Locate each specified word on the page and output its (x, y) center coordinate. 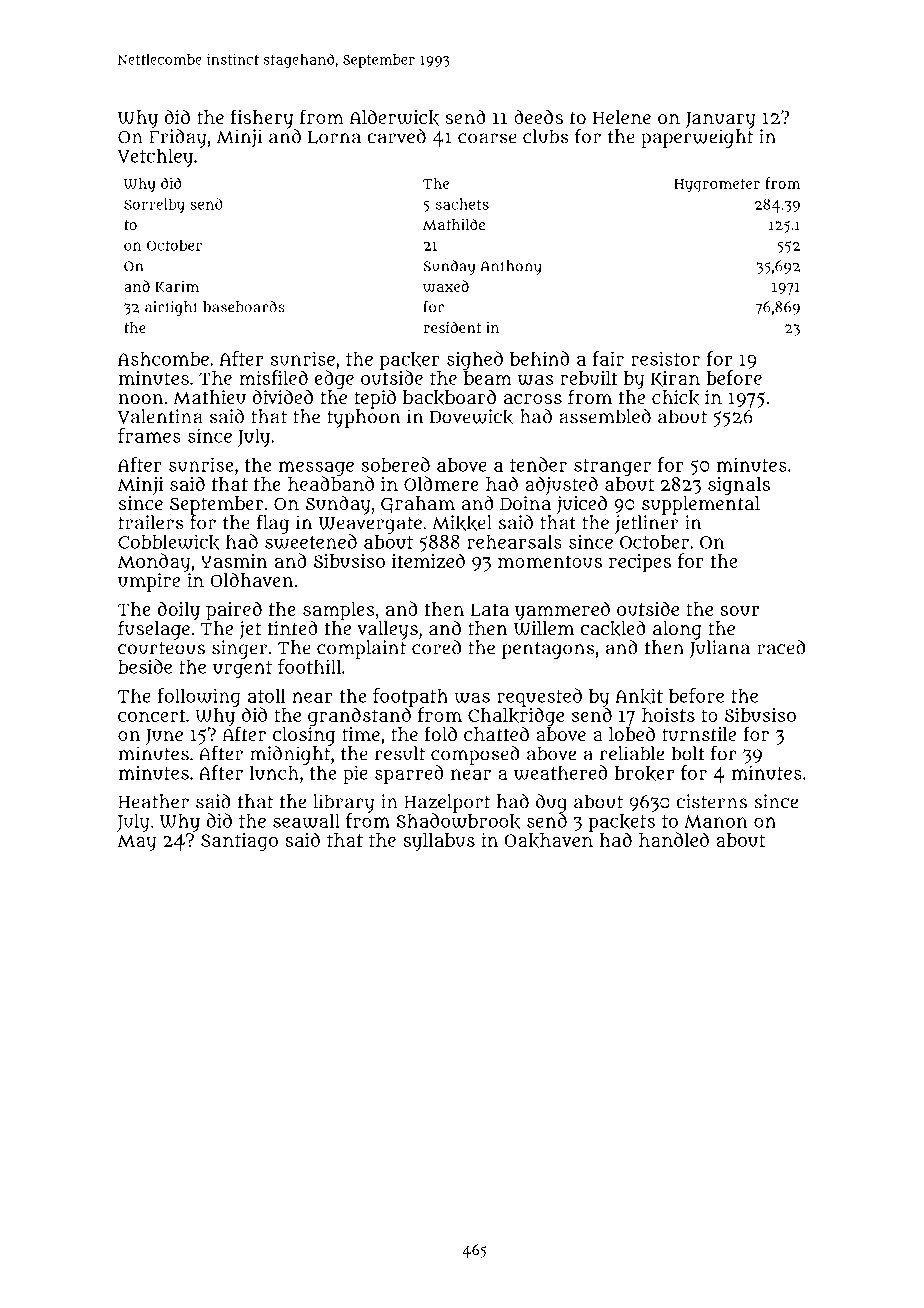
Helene (622, 117)
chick (675, 398)
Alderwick (394, 118)
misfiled (273, 377)
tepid (375, 399)
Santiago (239, 842)
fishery (262, 119)
